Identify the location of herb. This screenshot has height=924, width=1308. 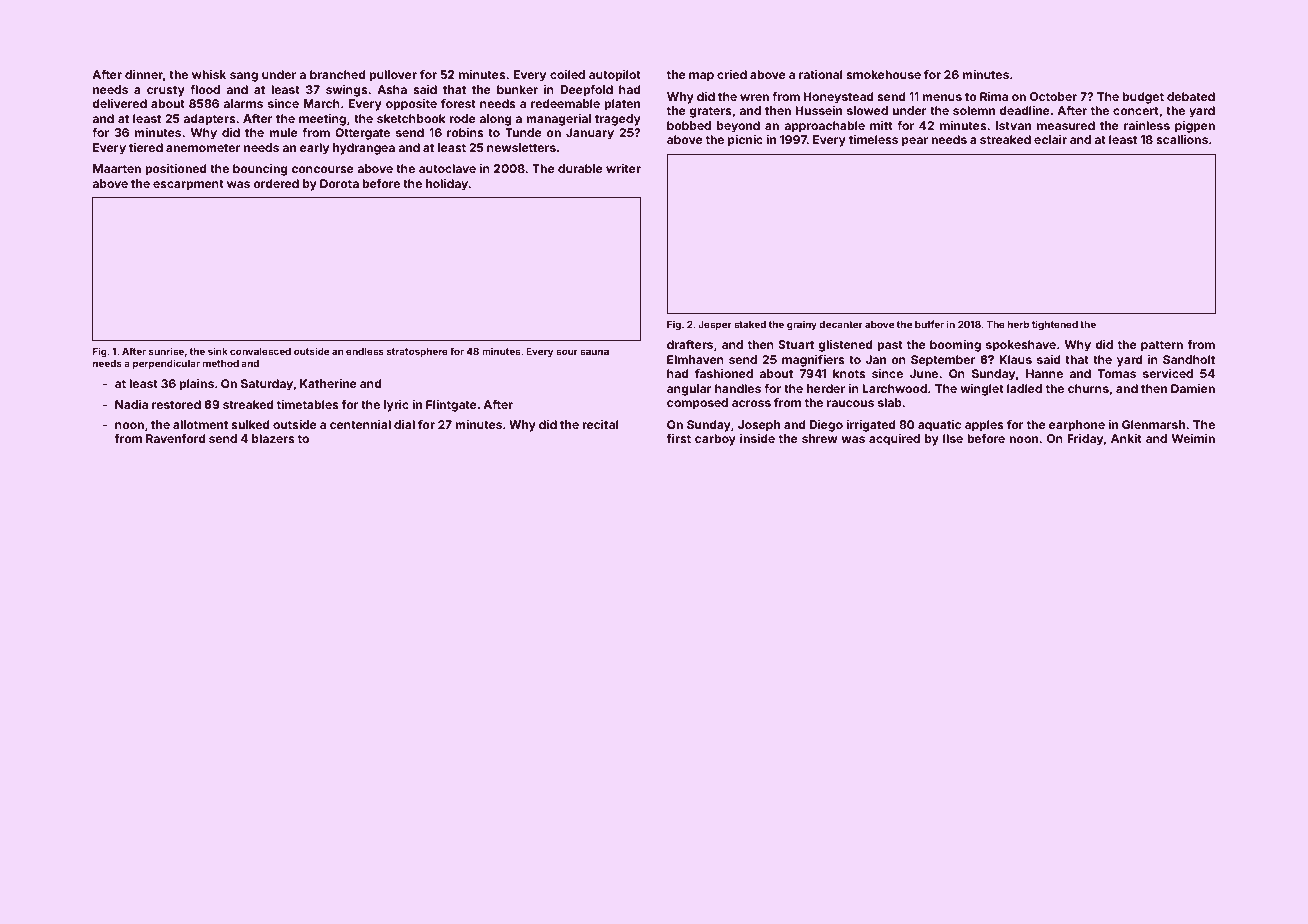
(1018, 324).
